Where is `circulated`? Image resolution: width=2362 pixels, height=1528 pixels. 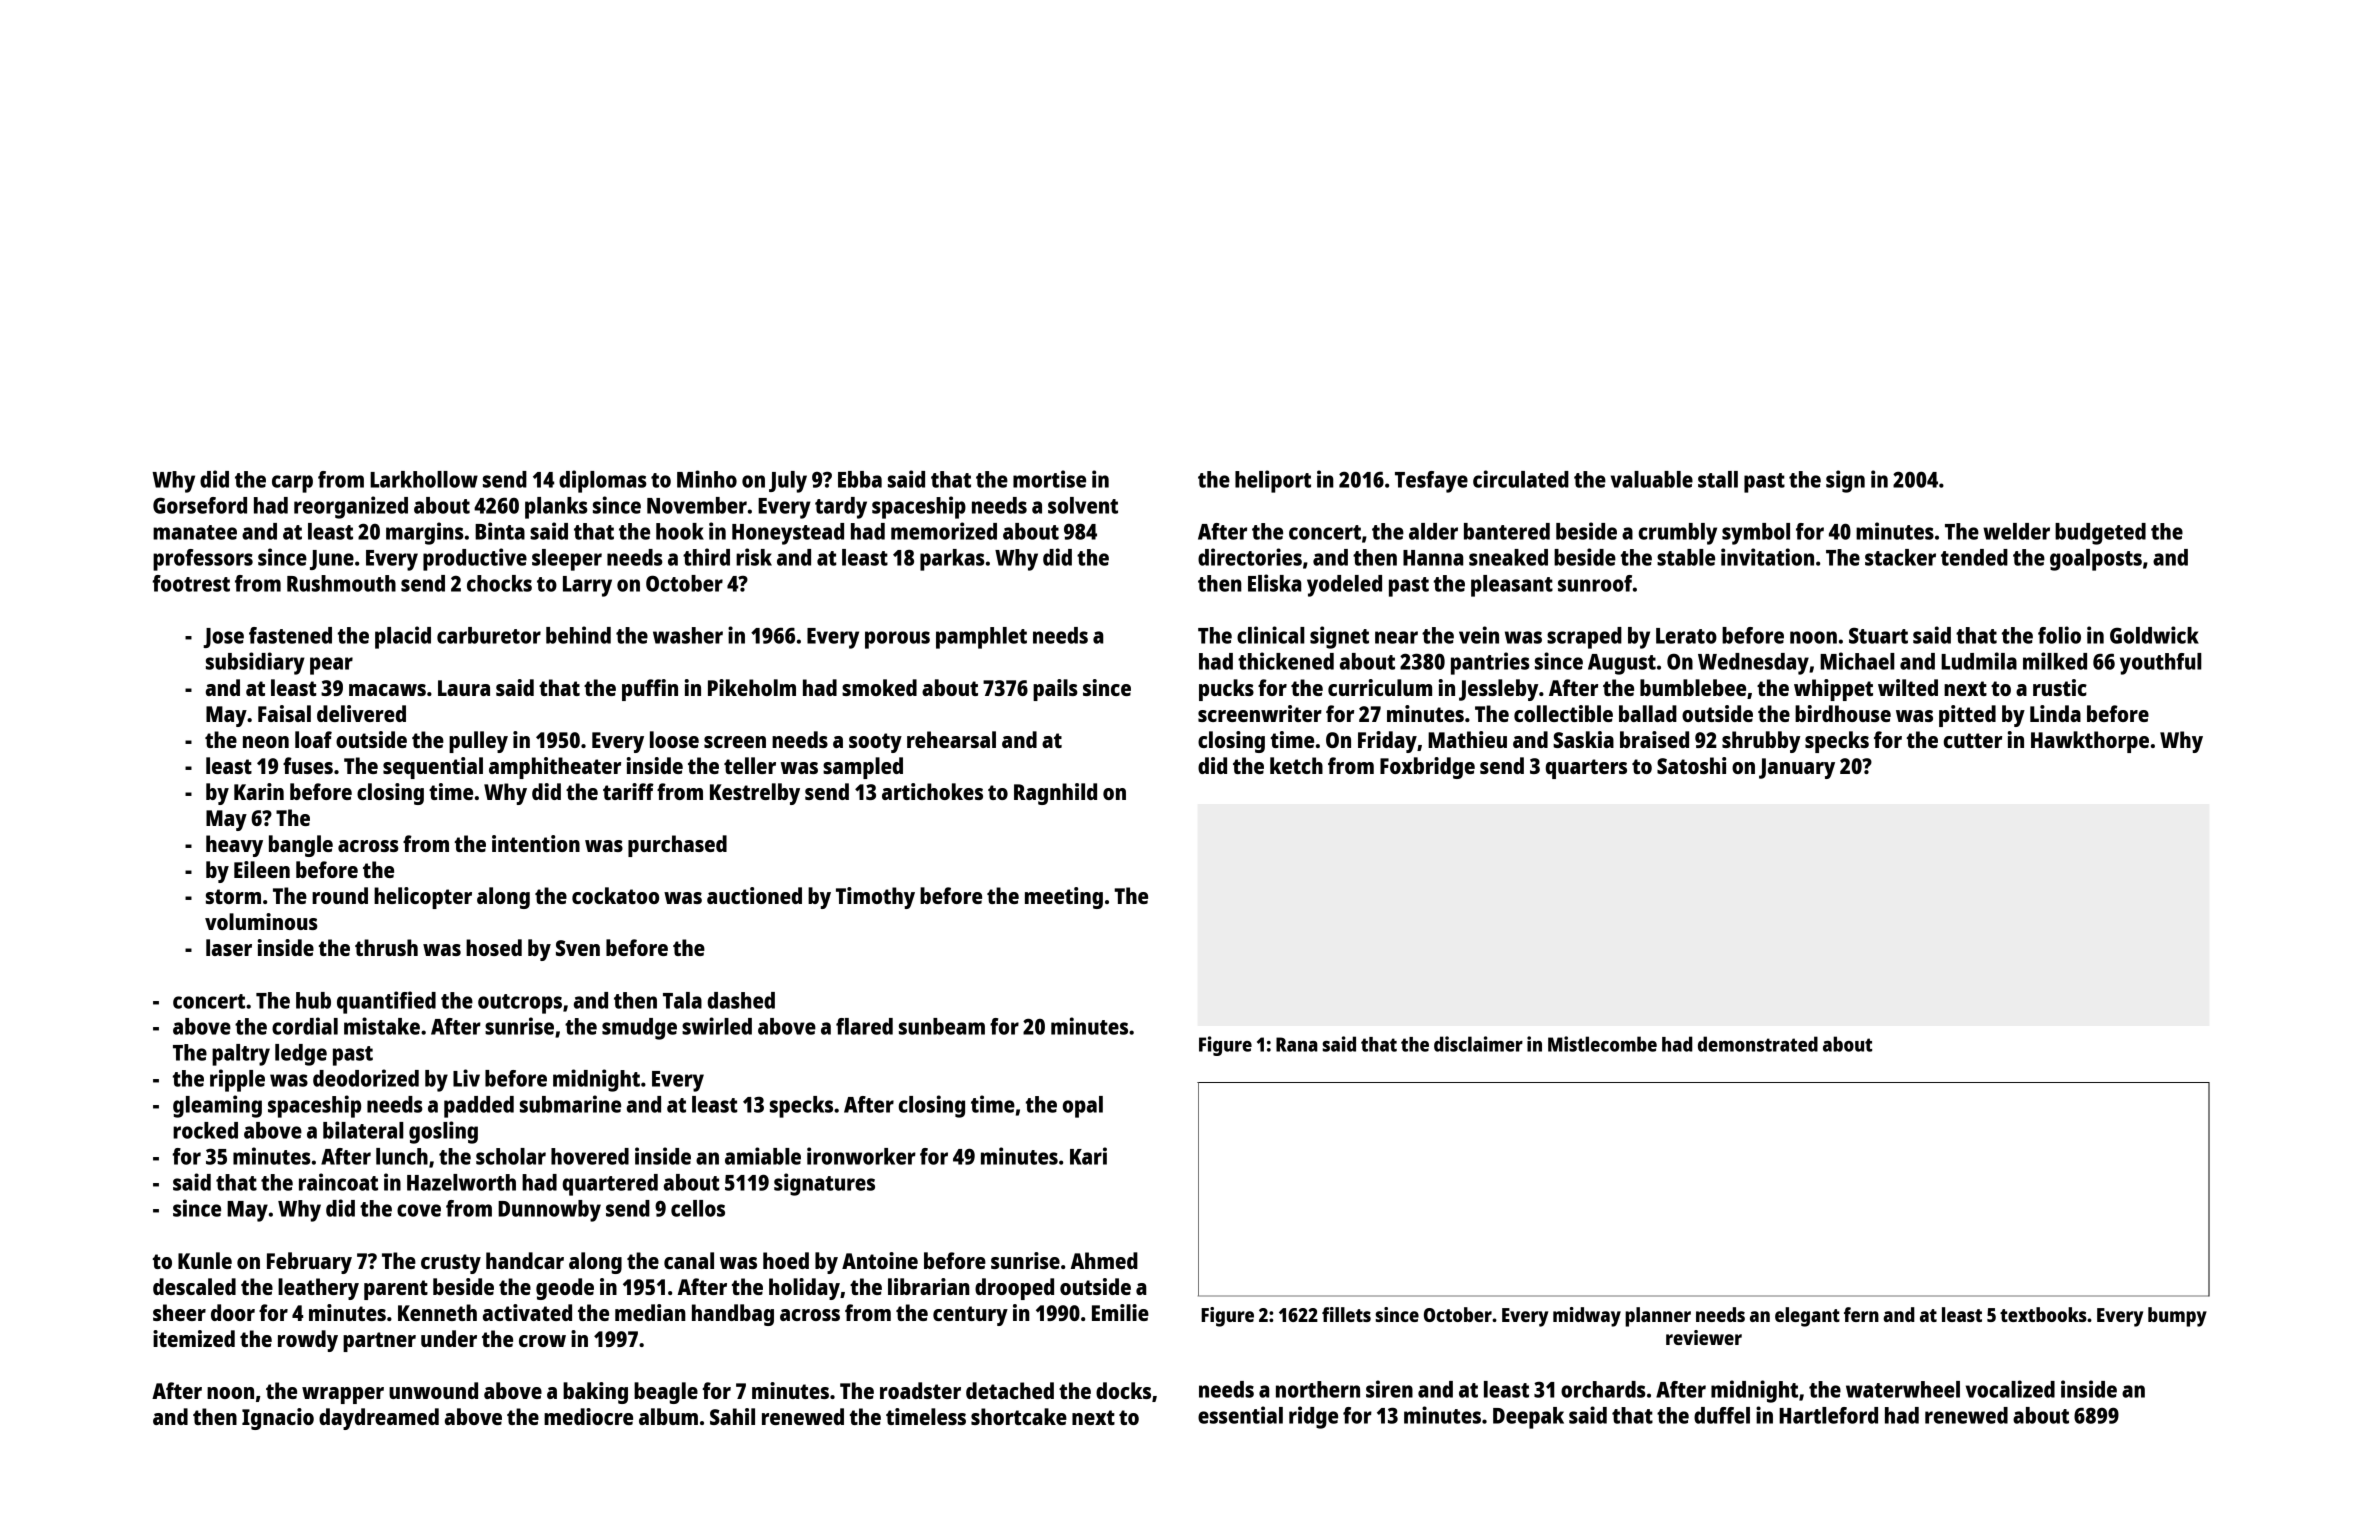 circulated is located at coordinates (1521, 479).
